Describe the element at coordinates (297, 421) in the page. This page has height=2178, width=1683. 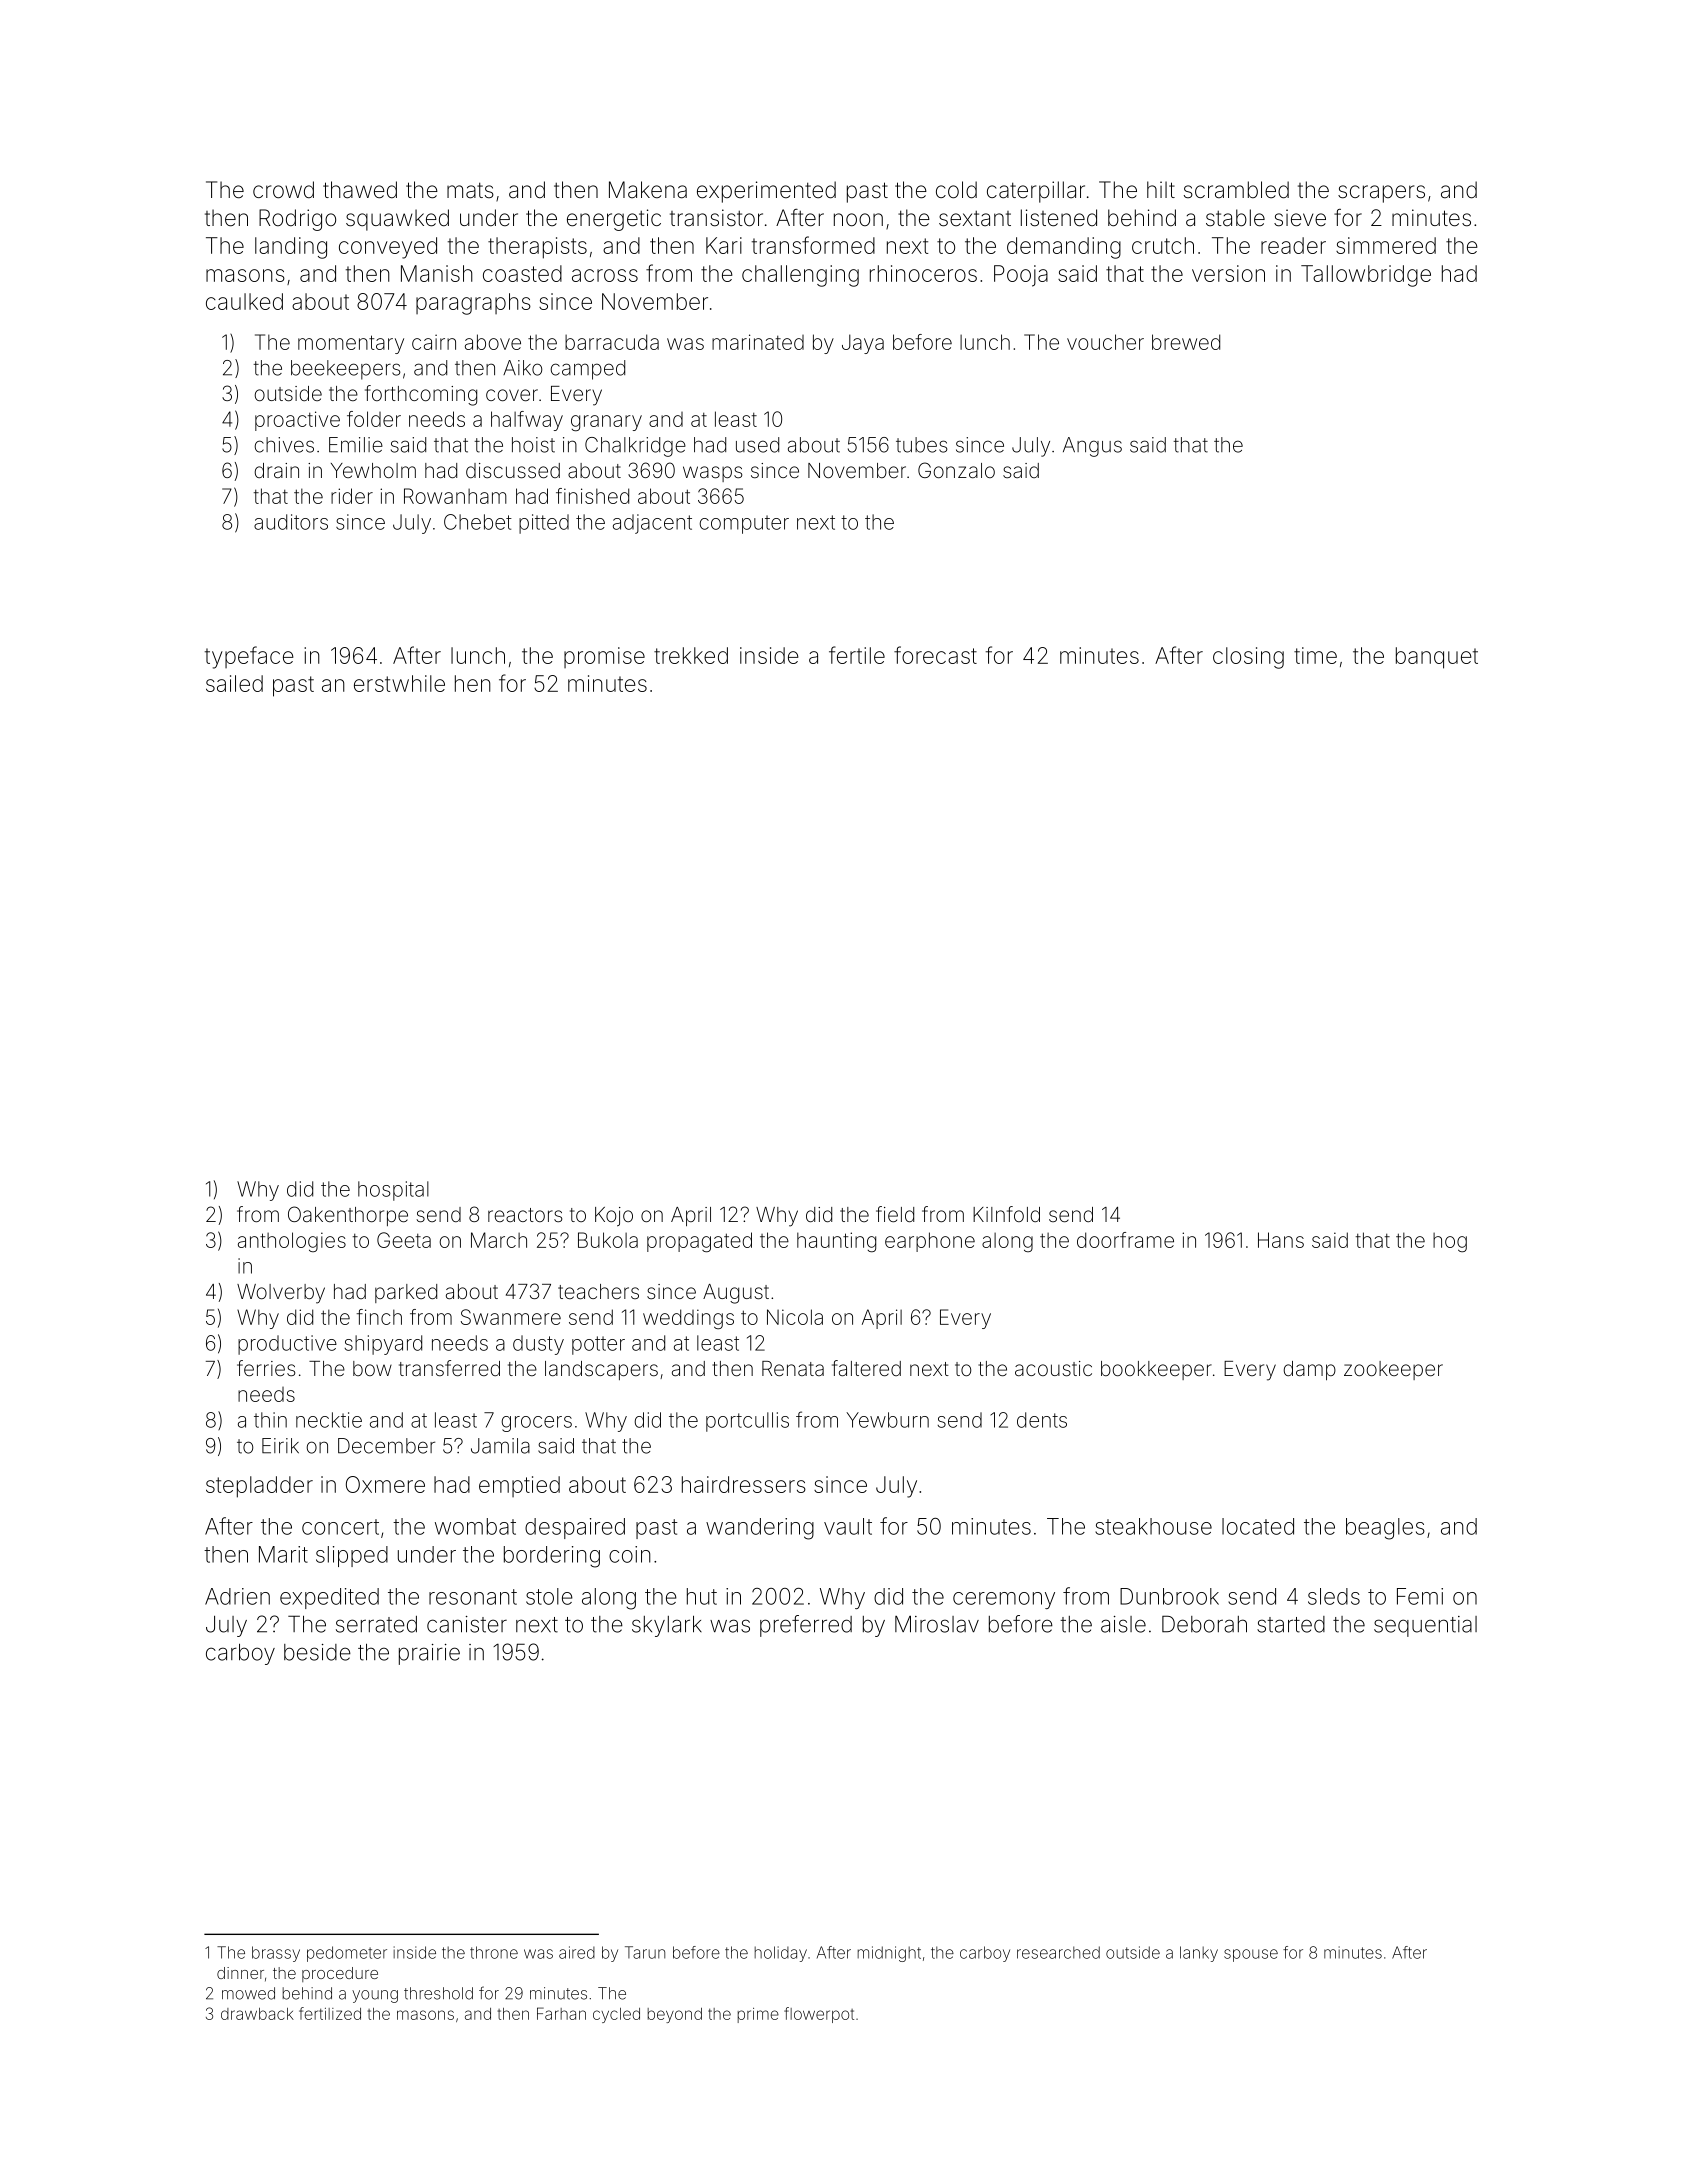
I see `proactive` at that location.
